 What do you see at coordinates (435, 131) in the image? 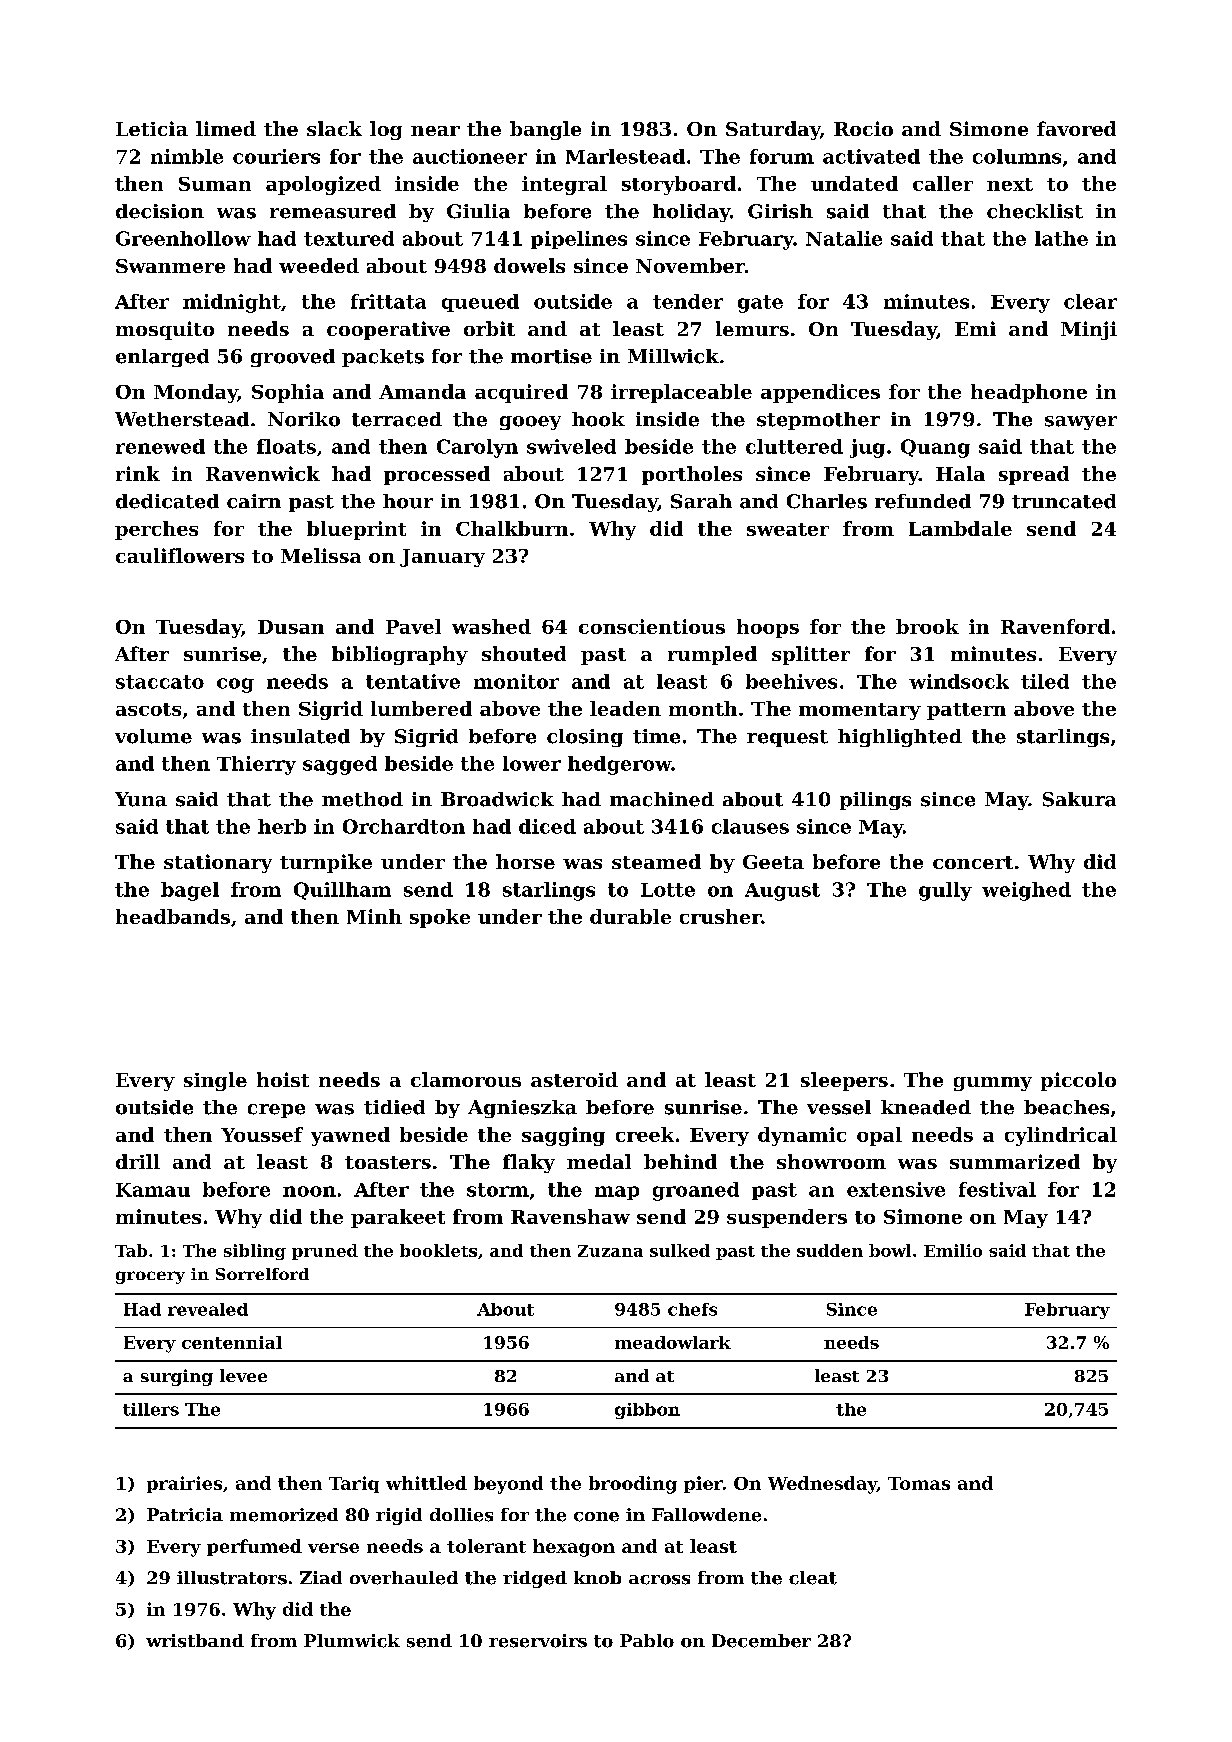
I see `near` at bounding box center [435, 131].
